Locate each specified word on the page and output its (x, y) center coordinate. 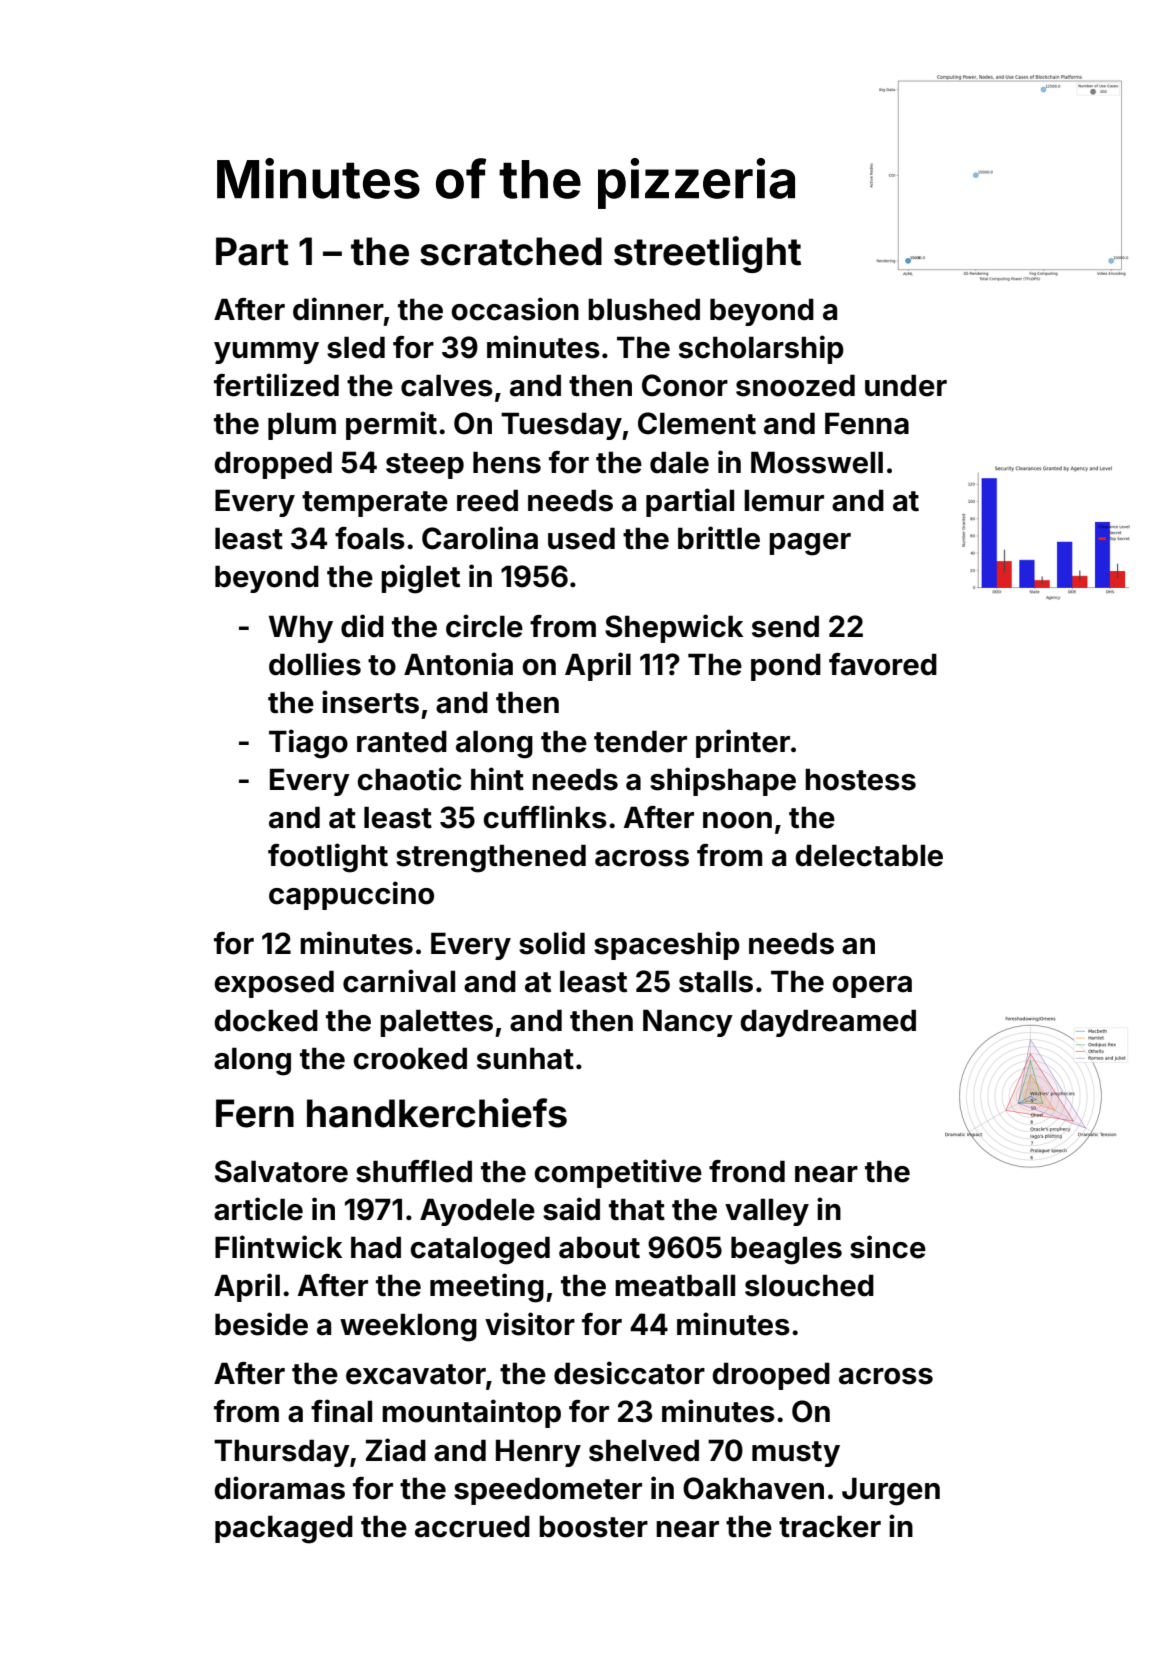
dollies (315, 664)
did (362, 626)
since (888, 1247)
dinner (338, 309)
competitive (618, 1173)
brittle (719, 538)
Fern (255, 1113)
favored (883, 664)
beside (261, 1324)
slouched (809, 1285)
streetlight (707, 254)
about (599, 1247)
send (785, 626)
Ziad (396, 1450)
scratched (511, 251)
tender (640, 741)
